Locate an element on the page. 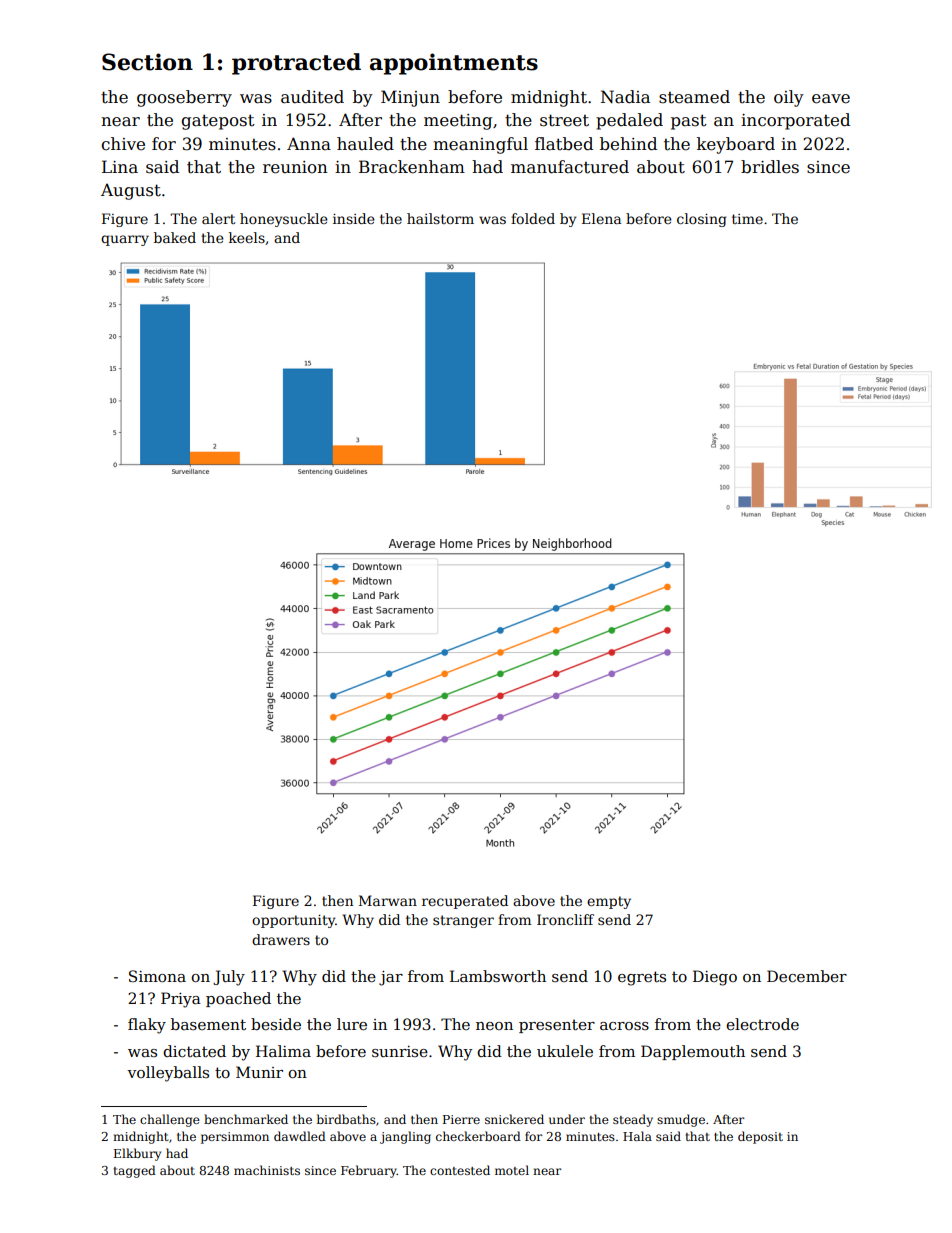 This document has height=1233, width=952. Diego is located at coordinates (715, 978).
